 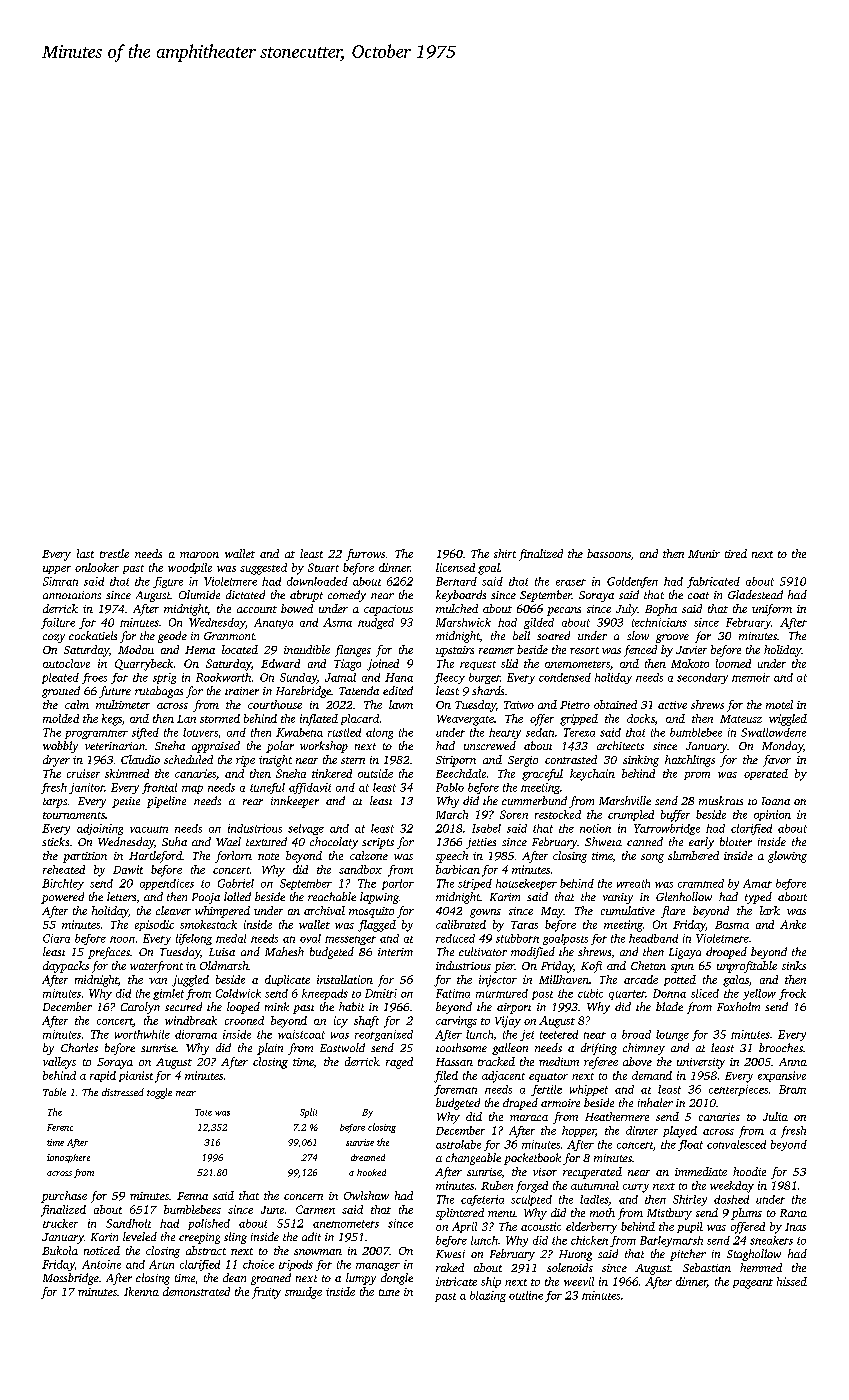 What do you see at coordinates (71, 1279) in the screenshot?
I see `Mossbridge` at bounding box center [71, 1279].
